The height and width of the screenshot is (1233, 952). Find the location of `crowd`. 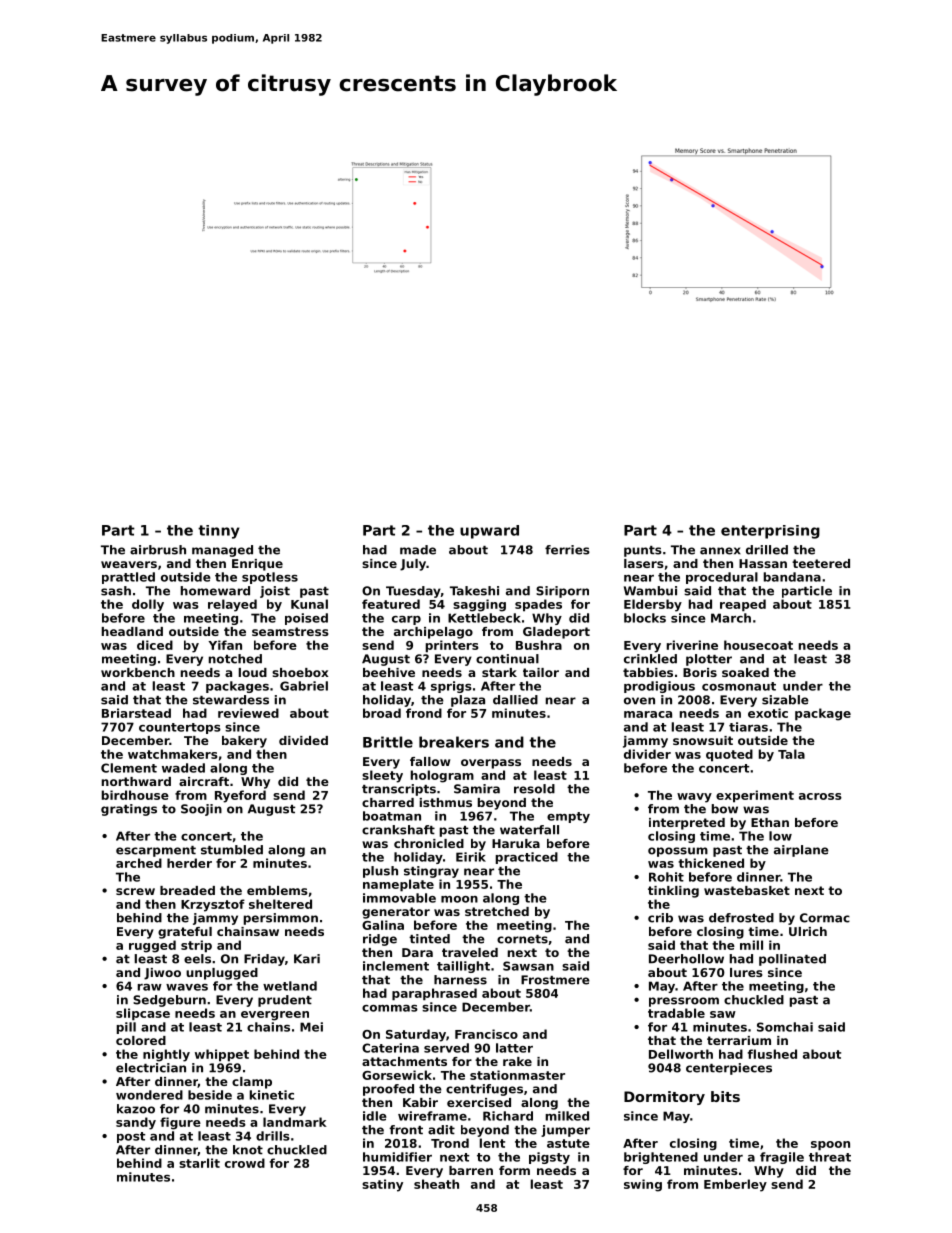

crowd is located at coordinates (245, 1163).
